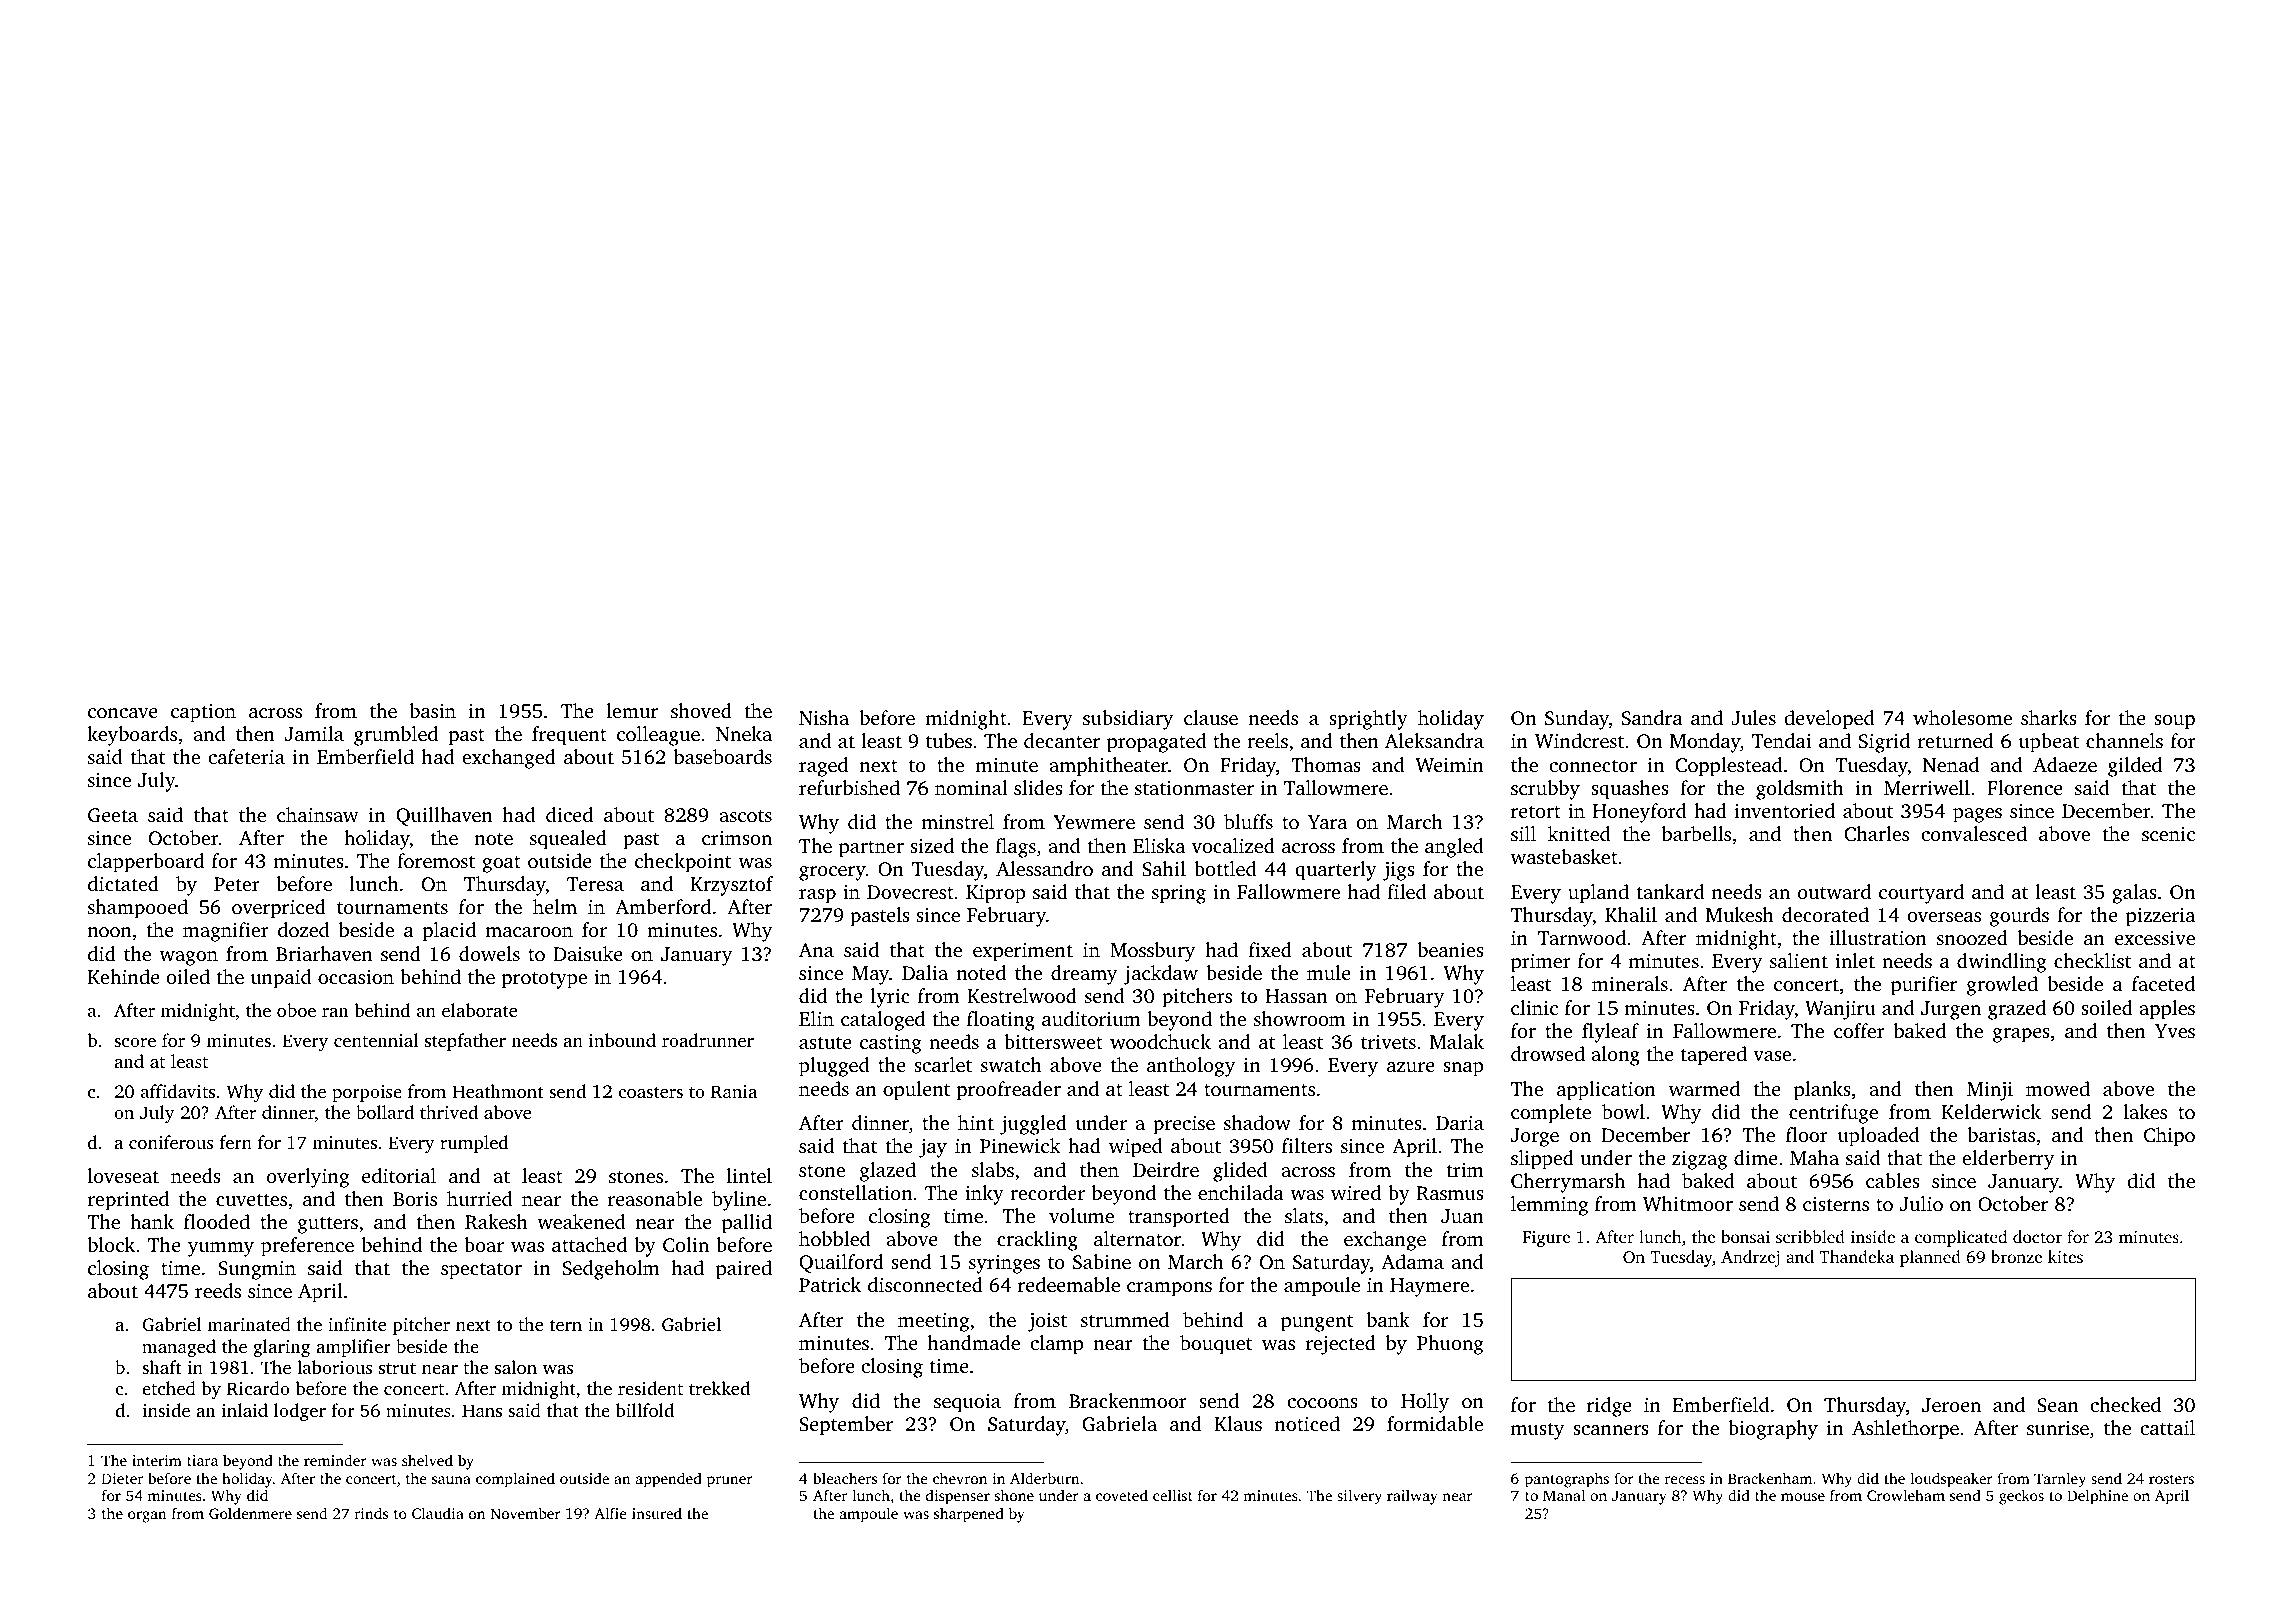 Image resolution: width=2283 pixels, height=1614 pixels. Describe the element at coordinates (1671, 891) in the screenshot. I see `tankard` at that location.
